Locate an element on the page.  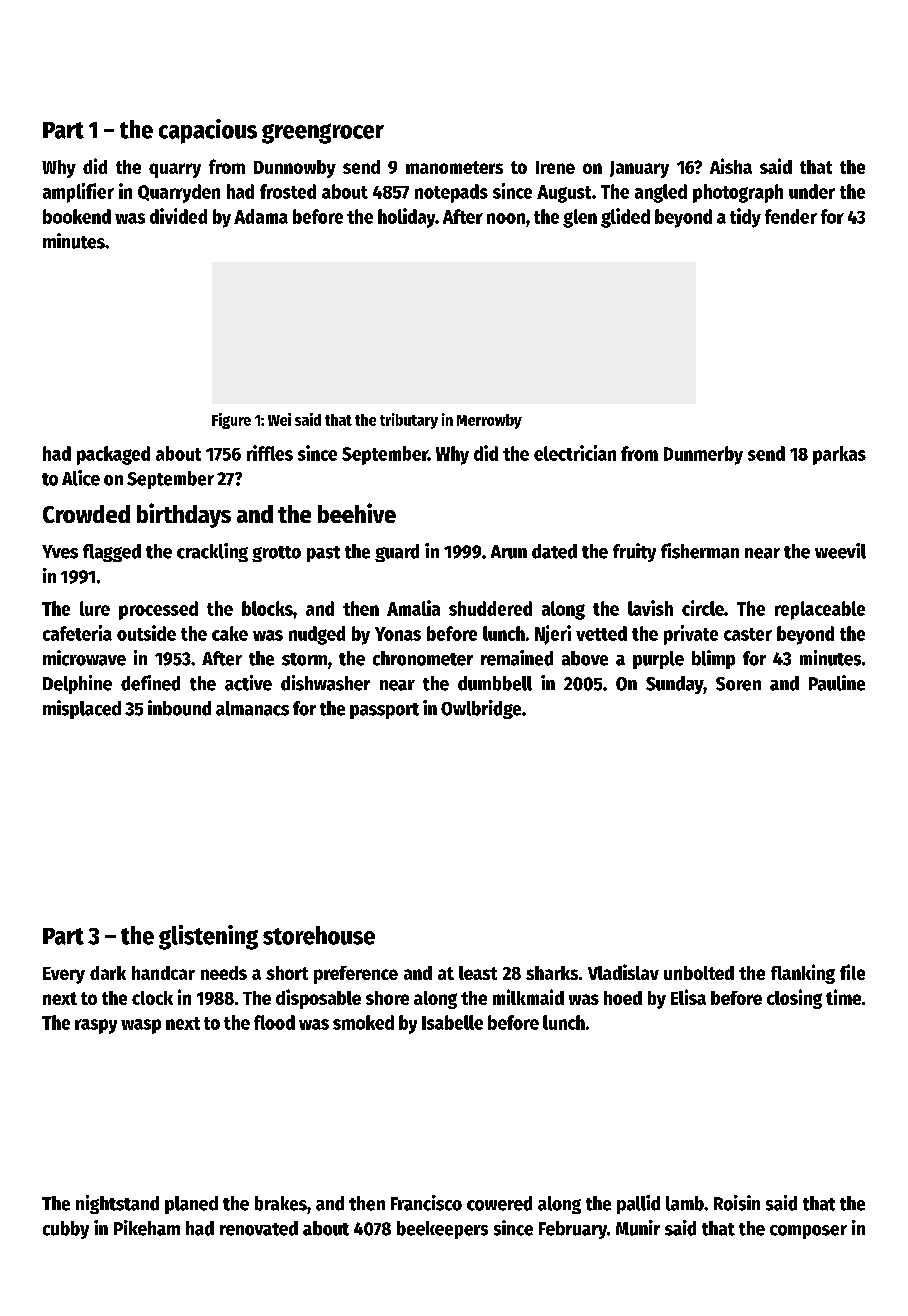
weevil is located at coordinates (840, 551).
